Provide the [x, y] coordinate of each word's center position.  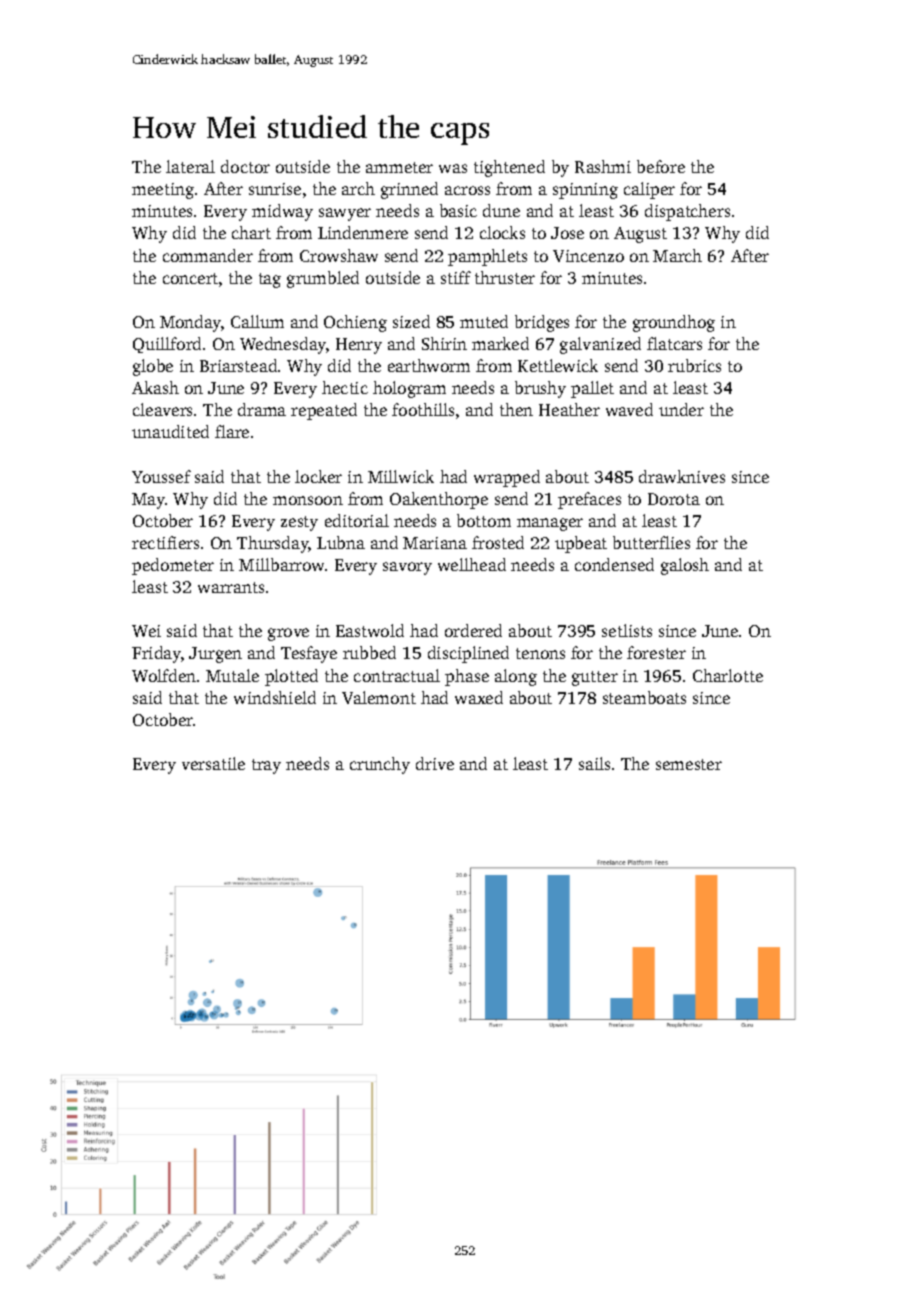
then [516, 409]
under [681, 409]
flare [232, 431]
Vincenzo [588, 256]
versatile [213, 763]
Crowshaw [339, 255]
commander [208, 255]
